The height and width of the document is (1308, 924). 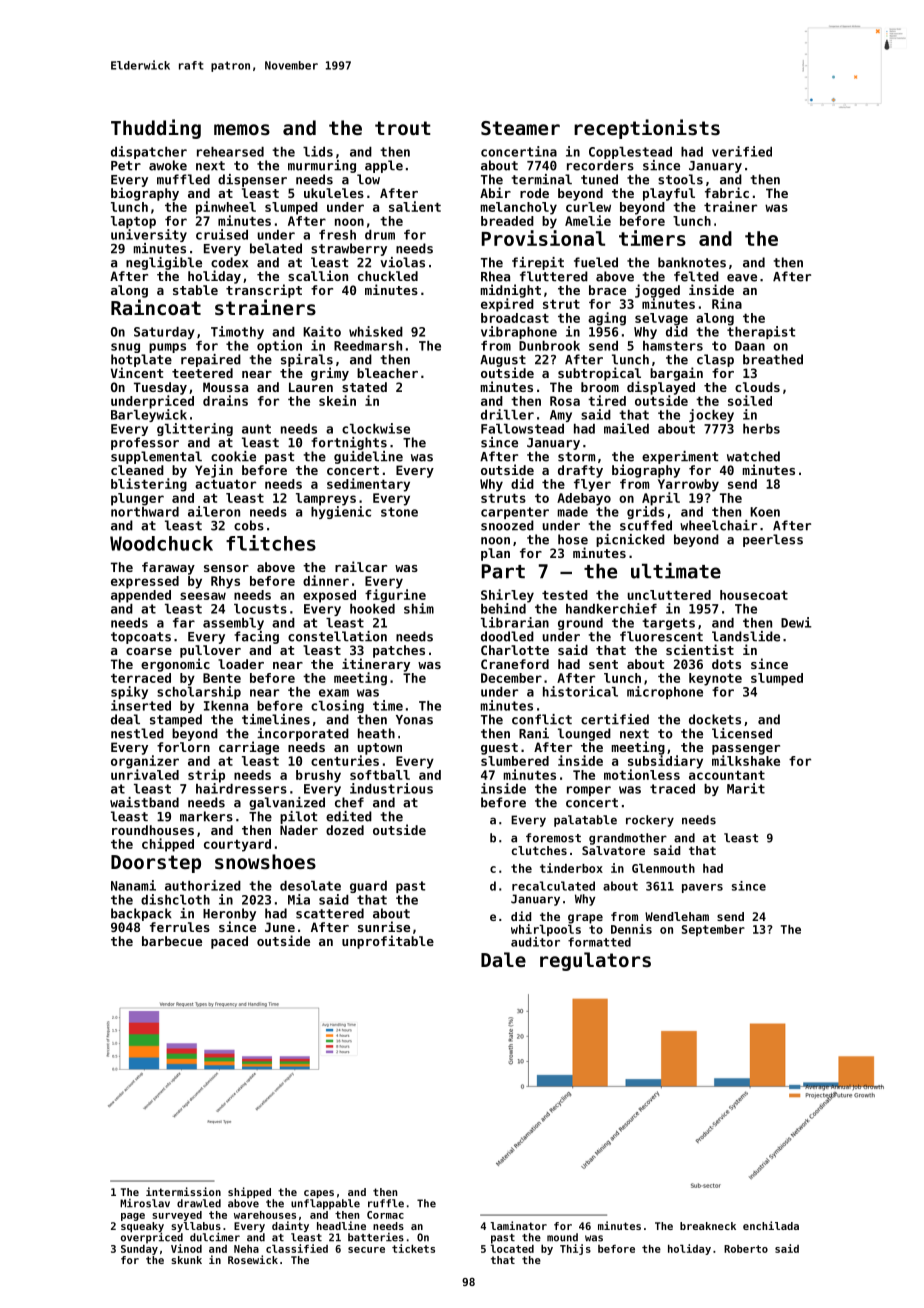 What do you see at coordinates (214, 511) in the document?
I see `aileron` at bounding box center [214, 511].
